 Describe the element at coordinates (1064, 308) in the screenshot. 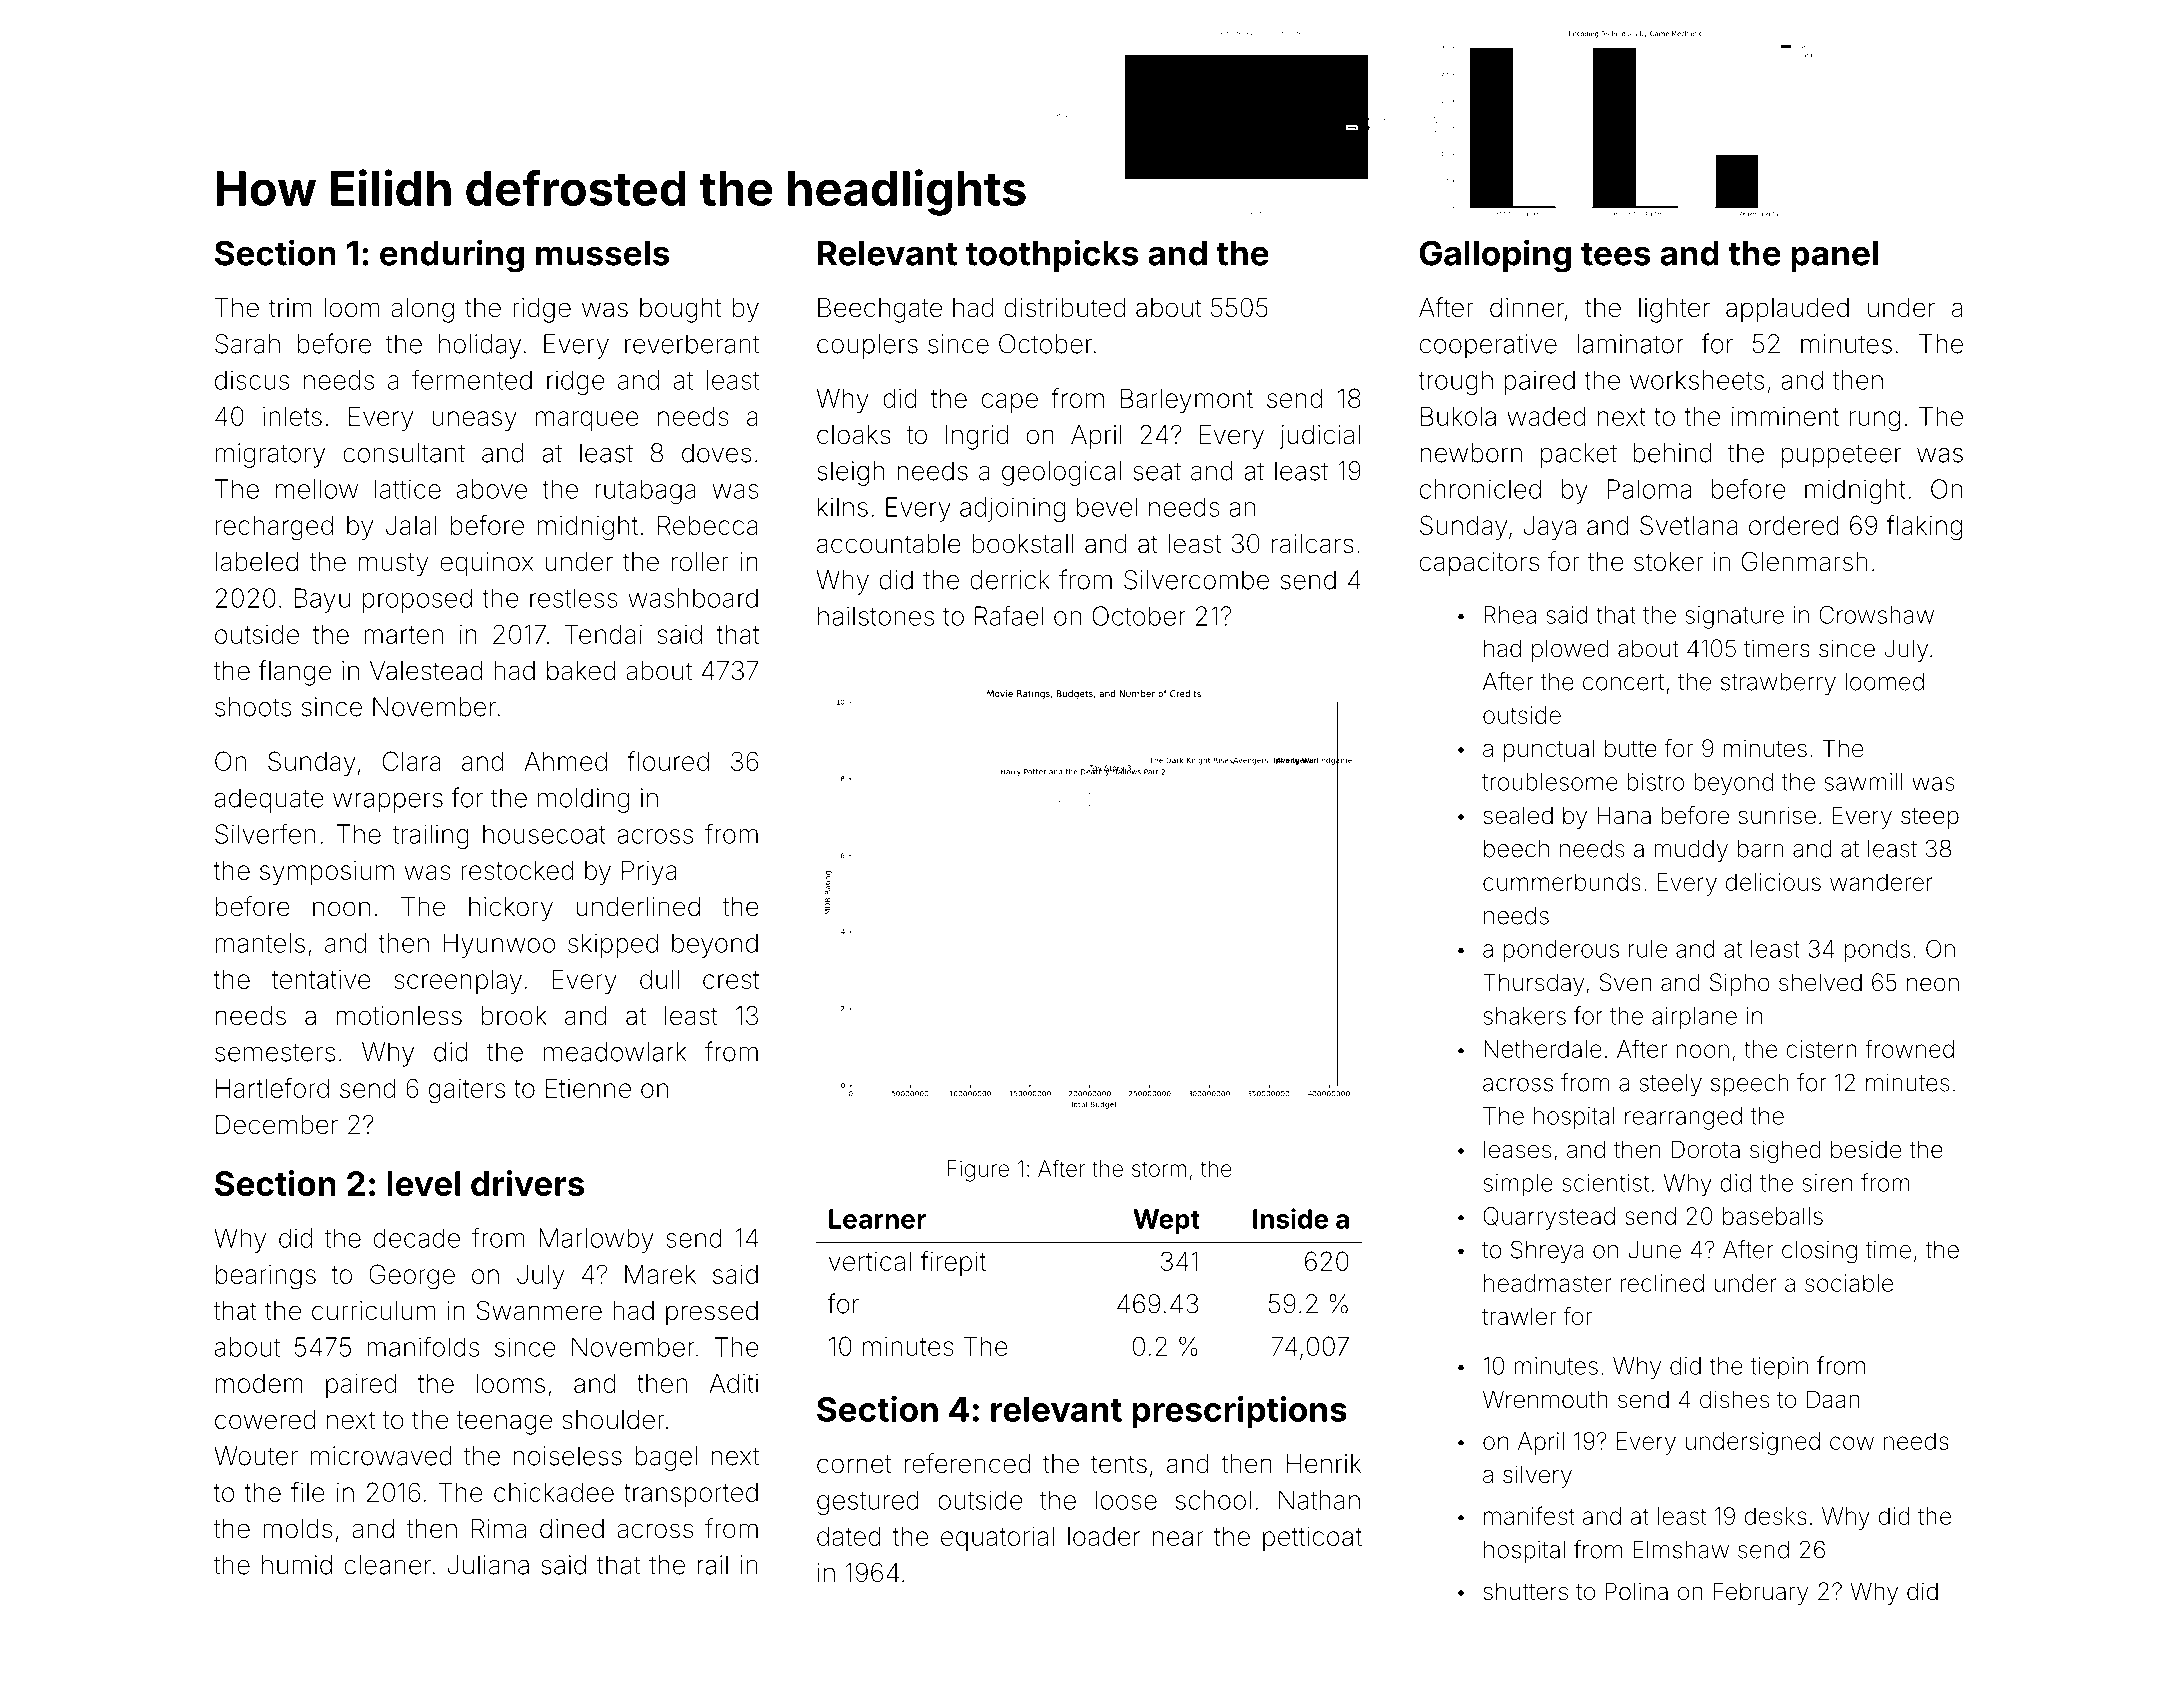

I see `distributed` at that location.
